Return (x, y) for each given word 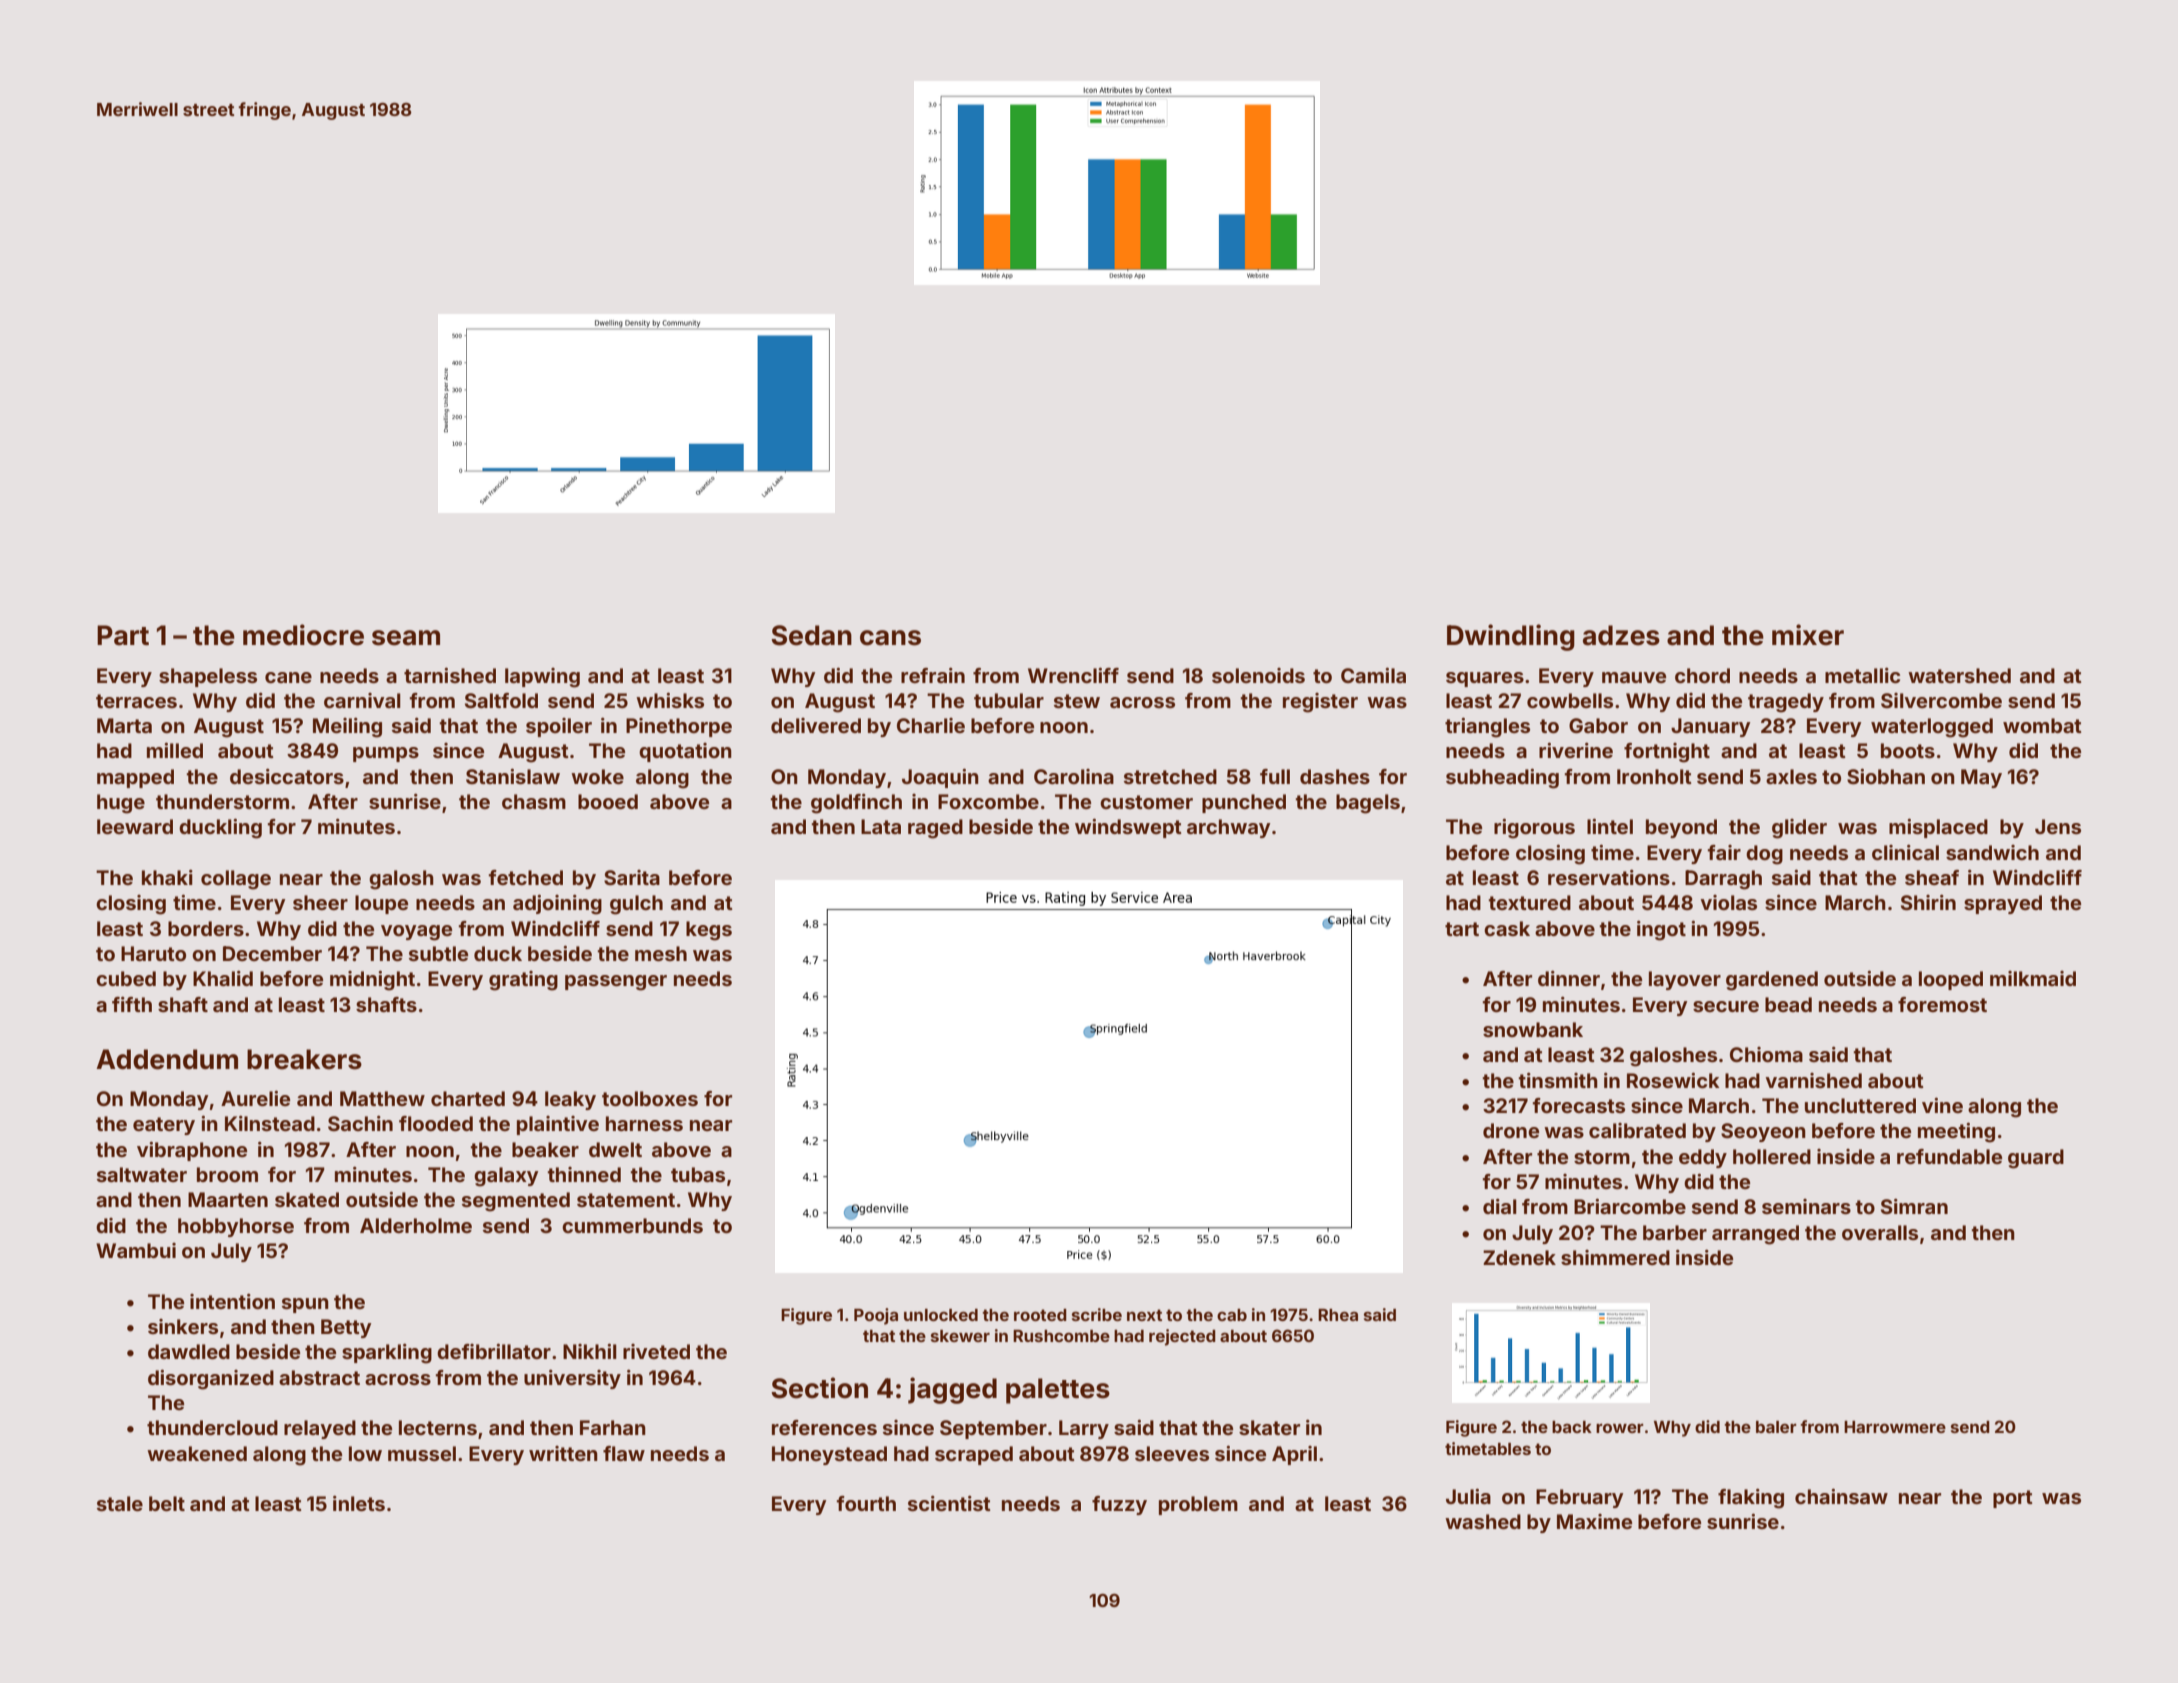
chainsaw (1841, 1496)
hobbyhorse (236, 1227)
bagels (1368, 804)
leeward (135, 826)
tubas (698, 1174)
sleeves (1172, 1453)
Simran (1914, 1206)
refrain (933, 675)
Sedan (811, 635)
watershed (1959, 675)
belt (167, 1503)
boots (1908, 750)
